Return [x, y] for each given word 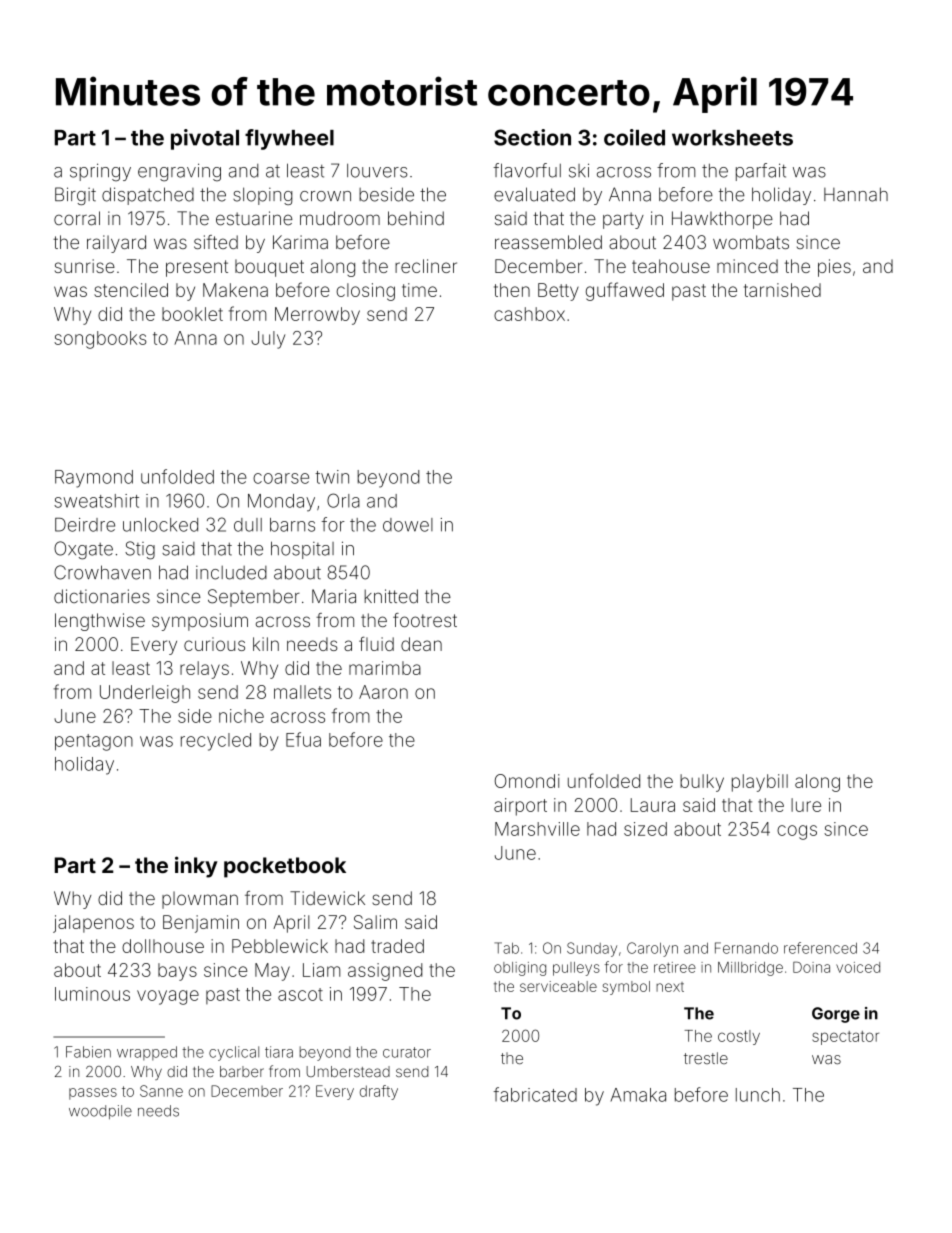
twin [332, 477]
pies [834, 268]
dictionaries [102, 596]
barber [242, 1071]
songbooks [100, 340]
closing [365, 292]
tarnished [782, 290]
